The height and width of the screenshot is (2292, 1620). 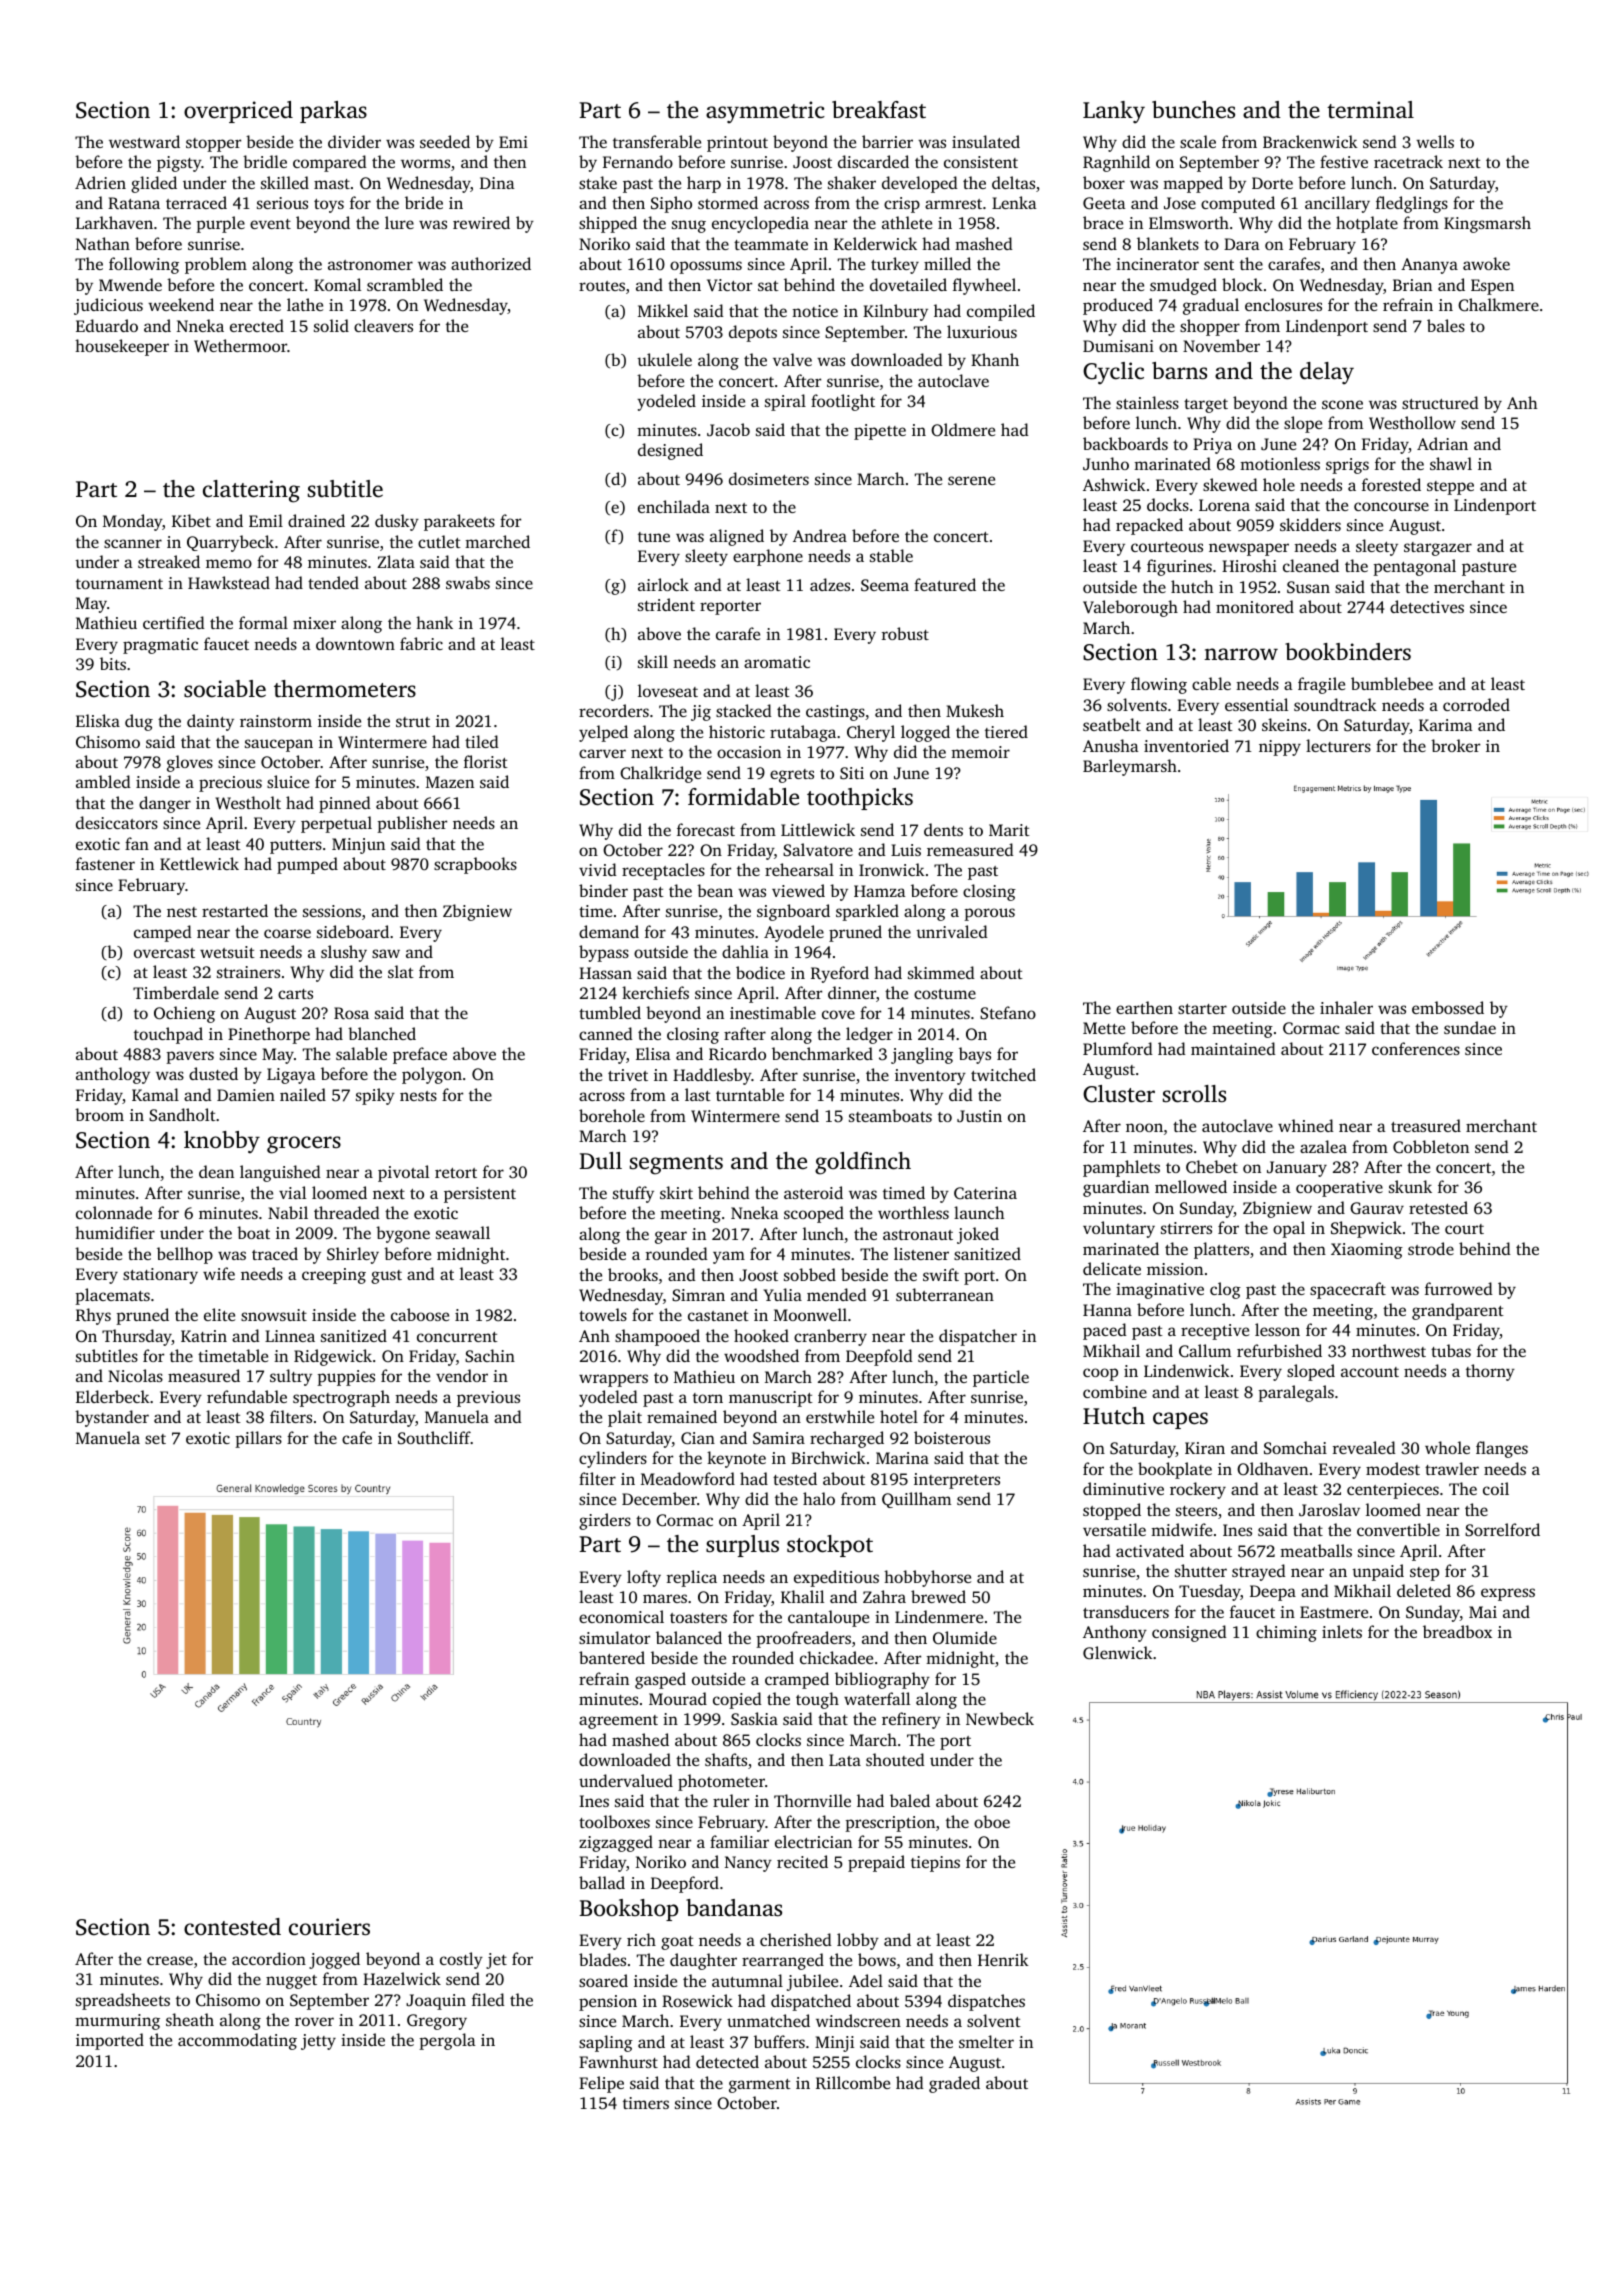 I want to click on receptive, so click(x=1215, y=1332).
